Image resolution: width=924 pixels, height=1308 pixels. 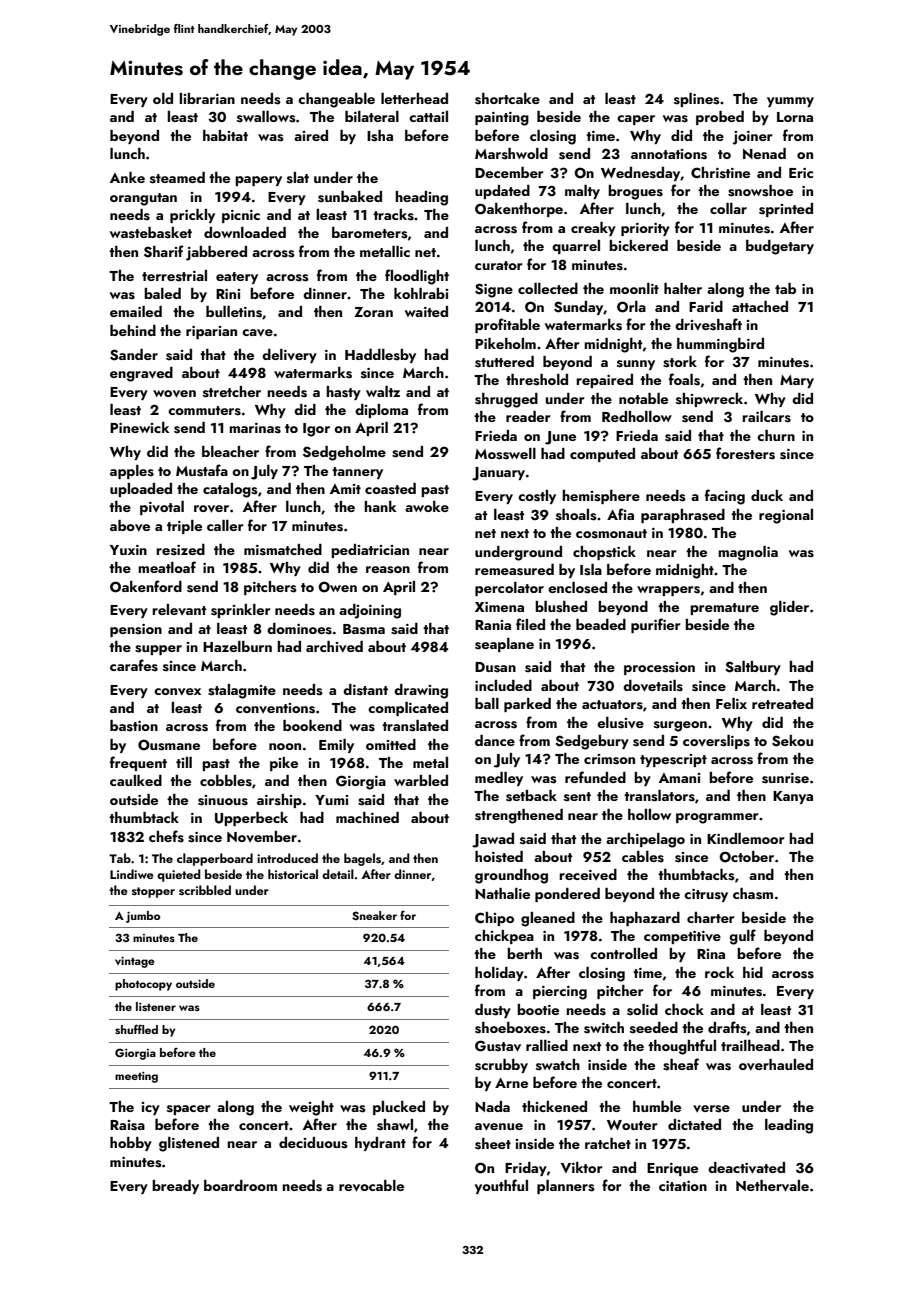 I want to click on swallows, so click(x=266, y=117).
